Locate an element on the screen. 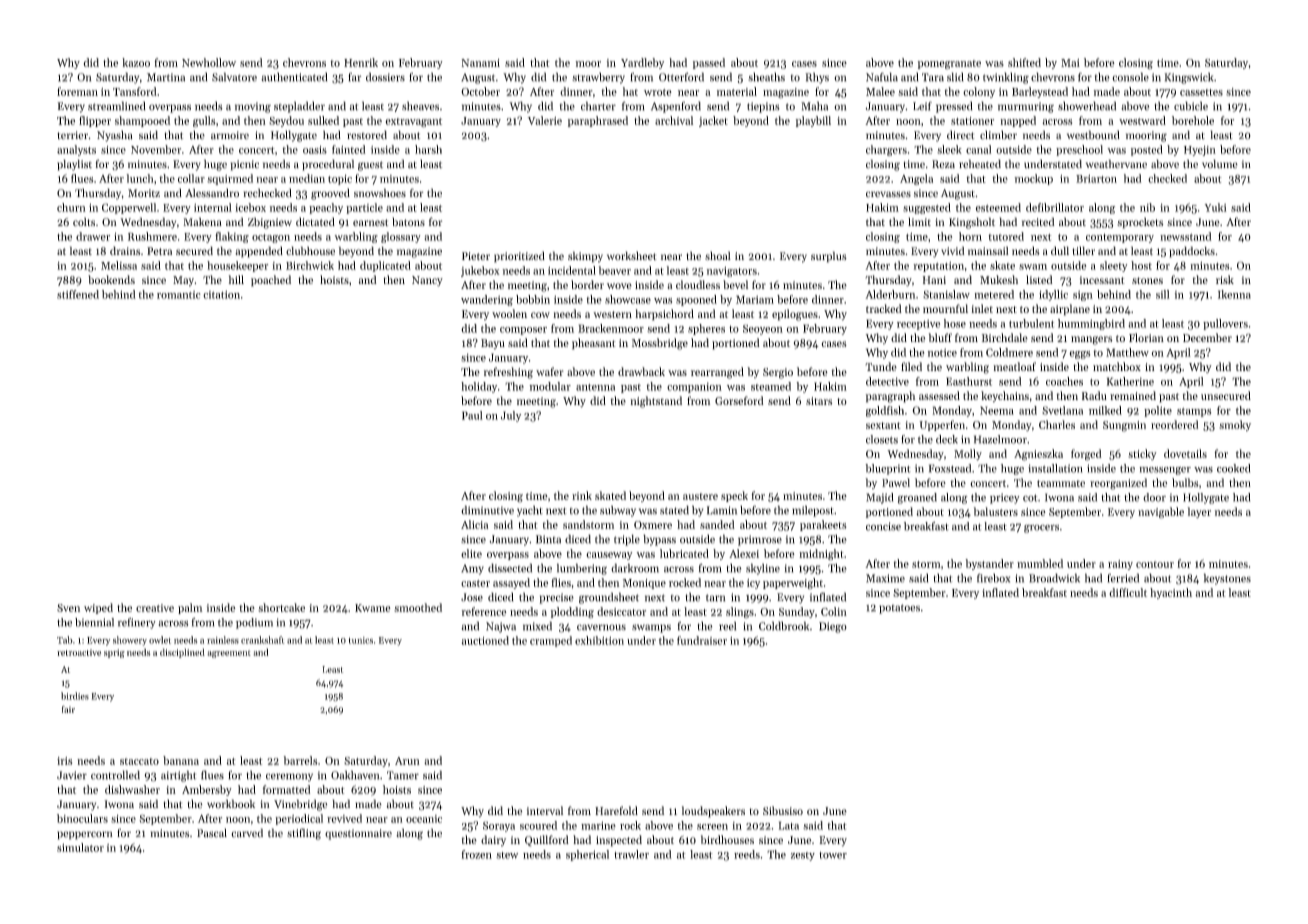 This screenshot has height=924, width=1308. contour is located at coordinates (1155, 564).
